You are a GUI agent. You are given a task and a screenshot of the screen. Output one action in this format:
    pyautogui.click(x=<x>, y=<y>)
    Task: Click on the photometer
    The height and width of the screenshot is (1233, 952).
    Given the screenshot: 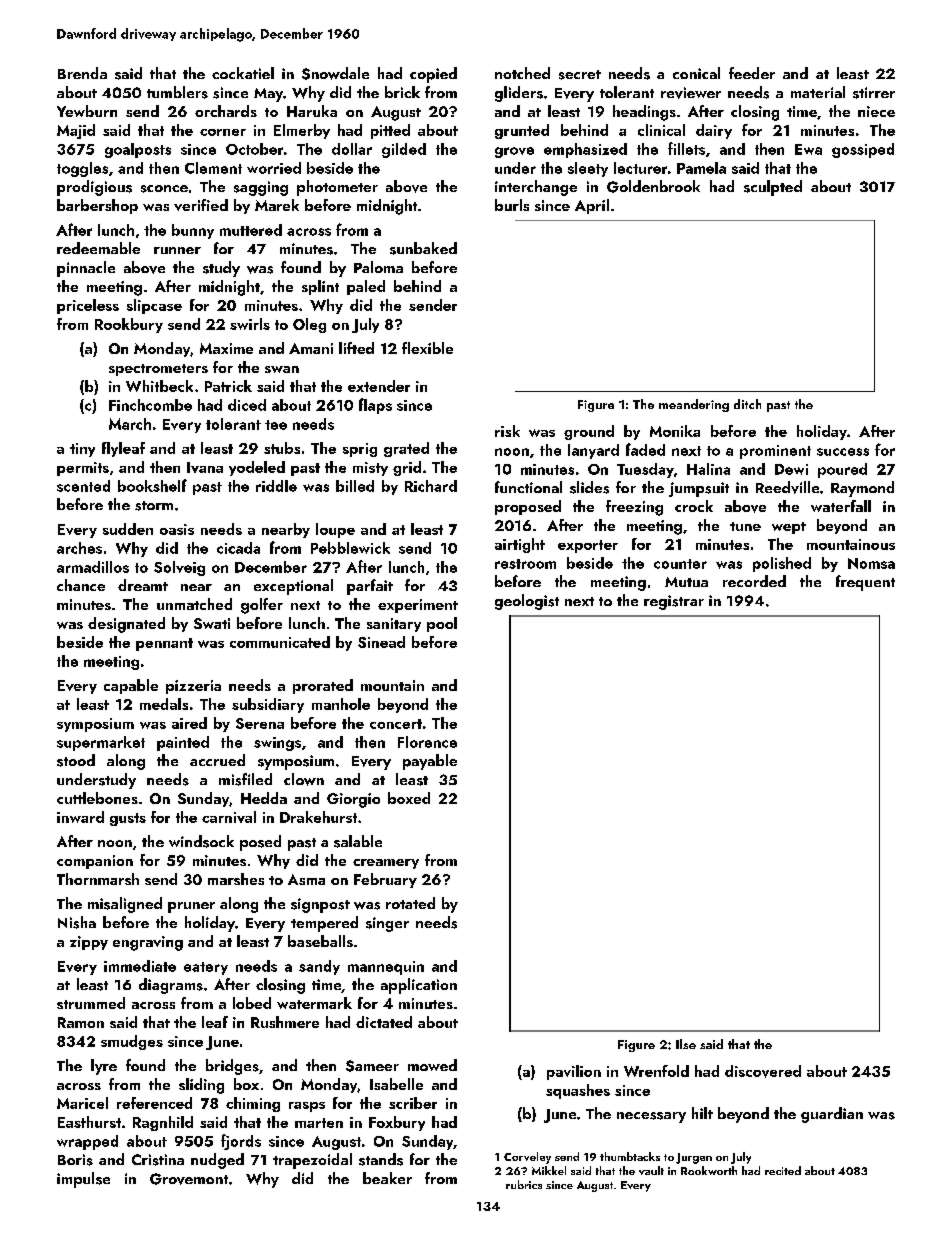 What is the action you would take?
    pyautogui.click(x=337, y=188)
